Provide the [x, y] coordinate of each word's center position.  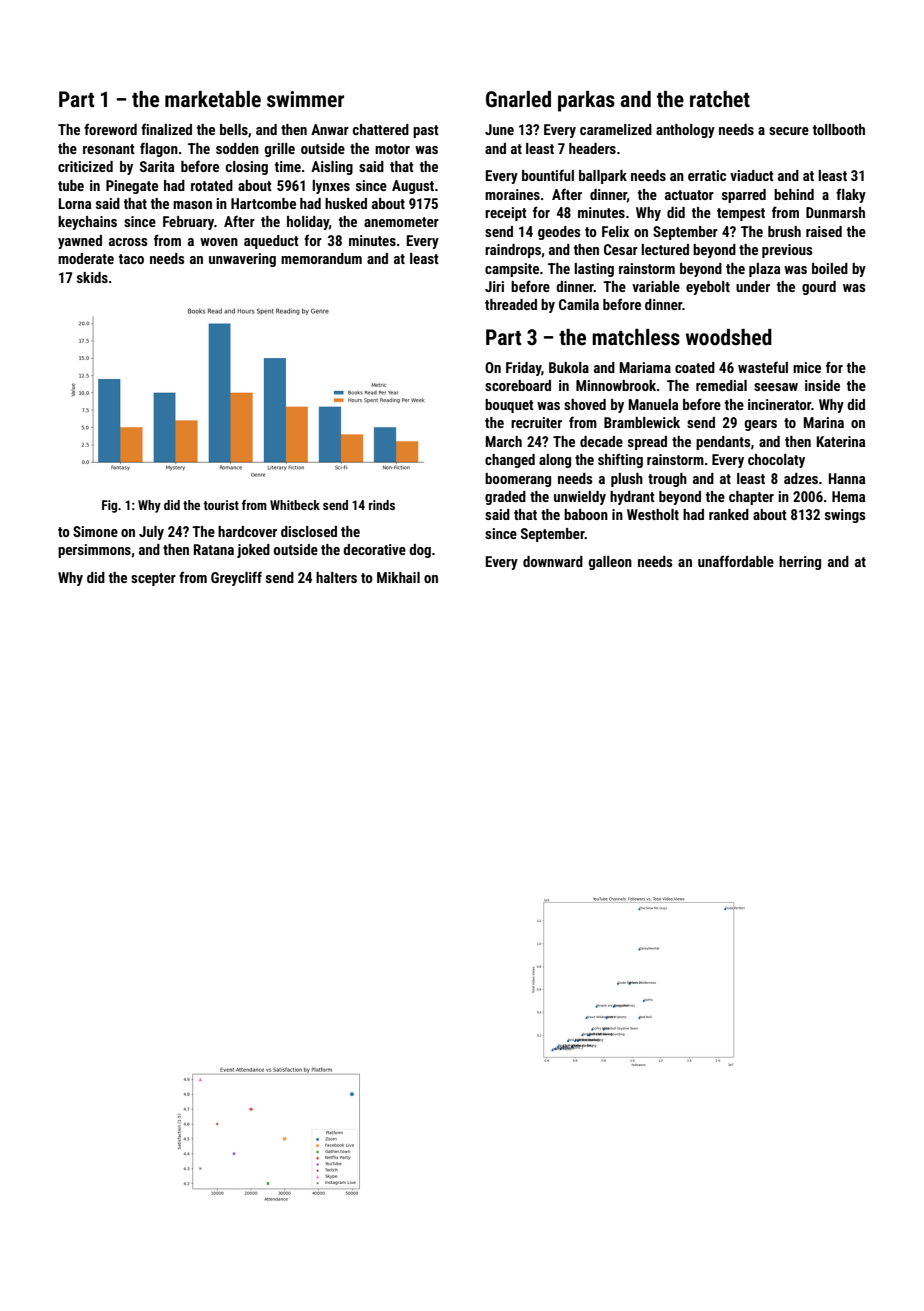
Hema [848, 496]
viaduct [752, 175]
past [426, 131]
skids [92, 277]
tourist [221, 505]
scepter [153, 579]
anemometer [401, 222]
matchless [636, 337]
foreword [110, 129]
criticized [85, 166]
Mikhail [398, 577]
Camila [579, 304]
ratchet [720, 99]
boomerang [518, 480]
